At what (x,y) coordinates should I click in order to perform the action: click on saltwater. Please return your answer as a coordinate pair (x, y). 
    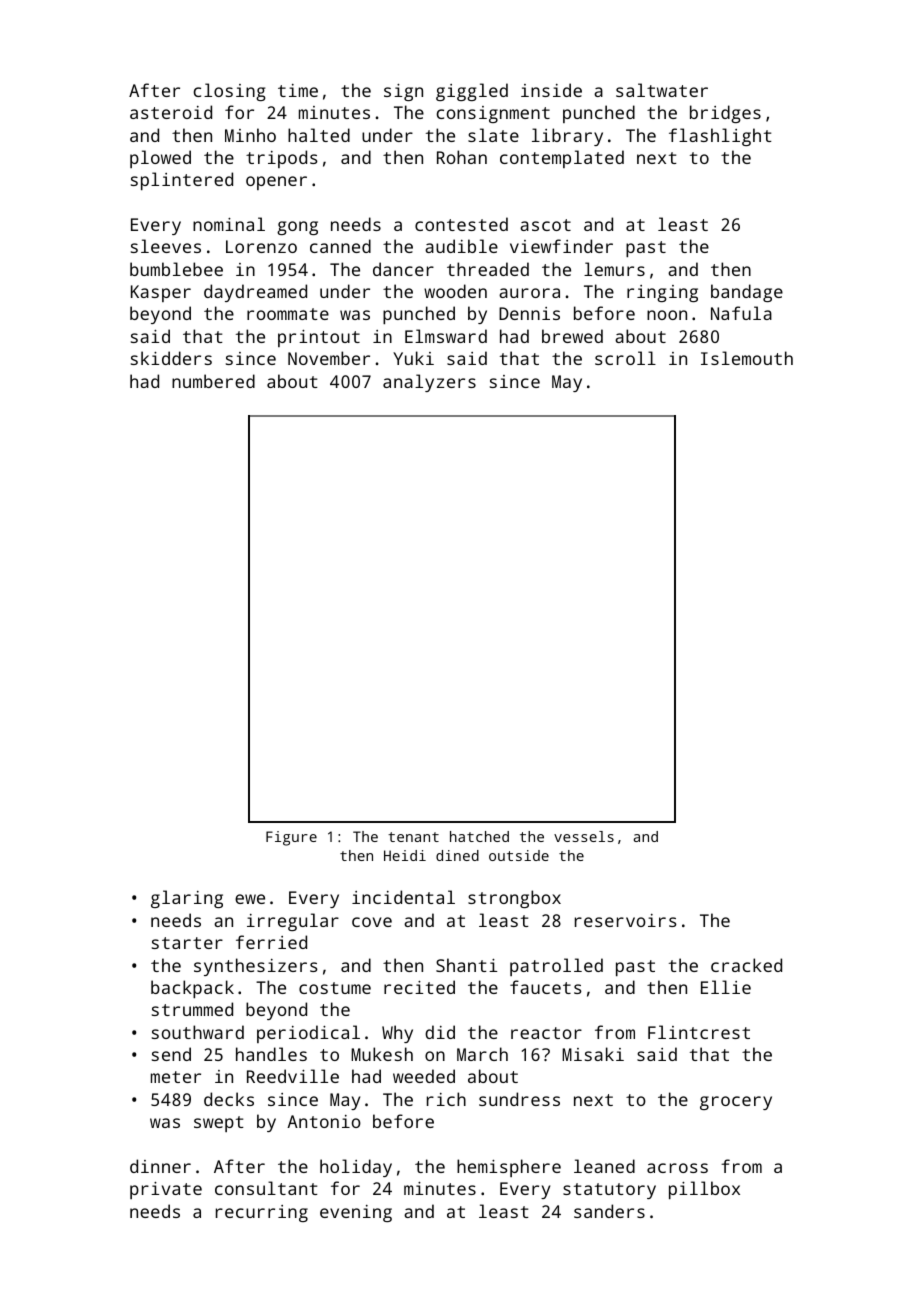
    Looking at the image, I should click on (662, 90).
